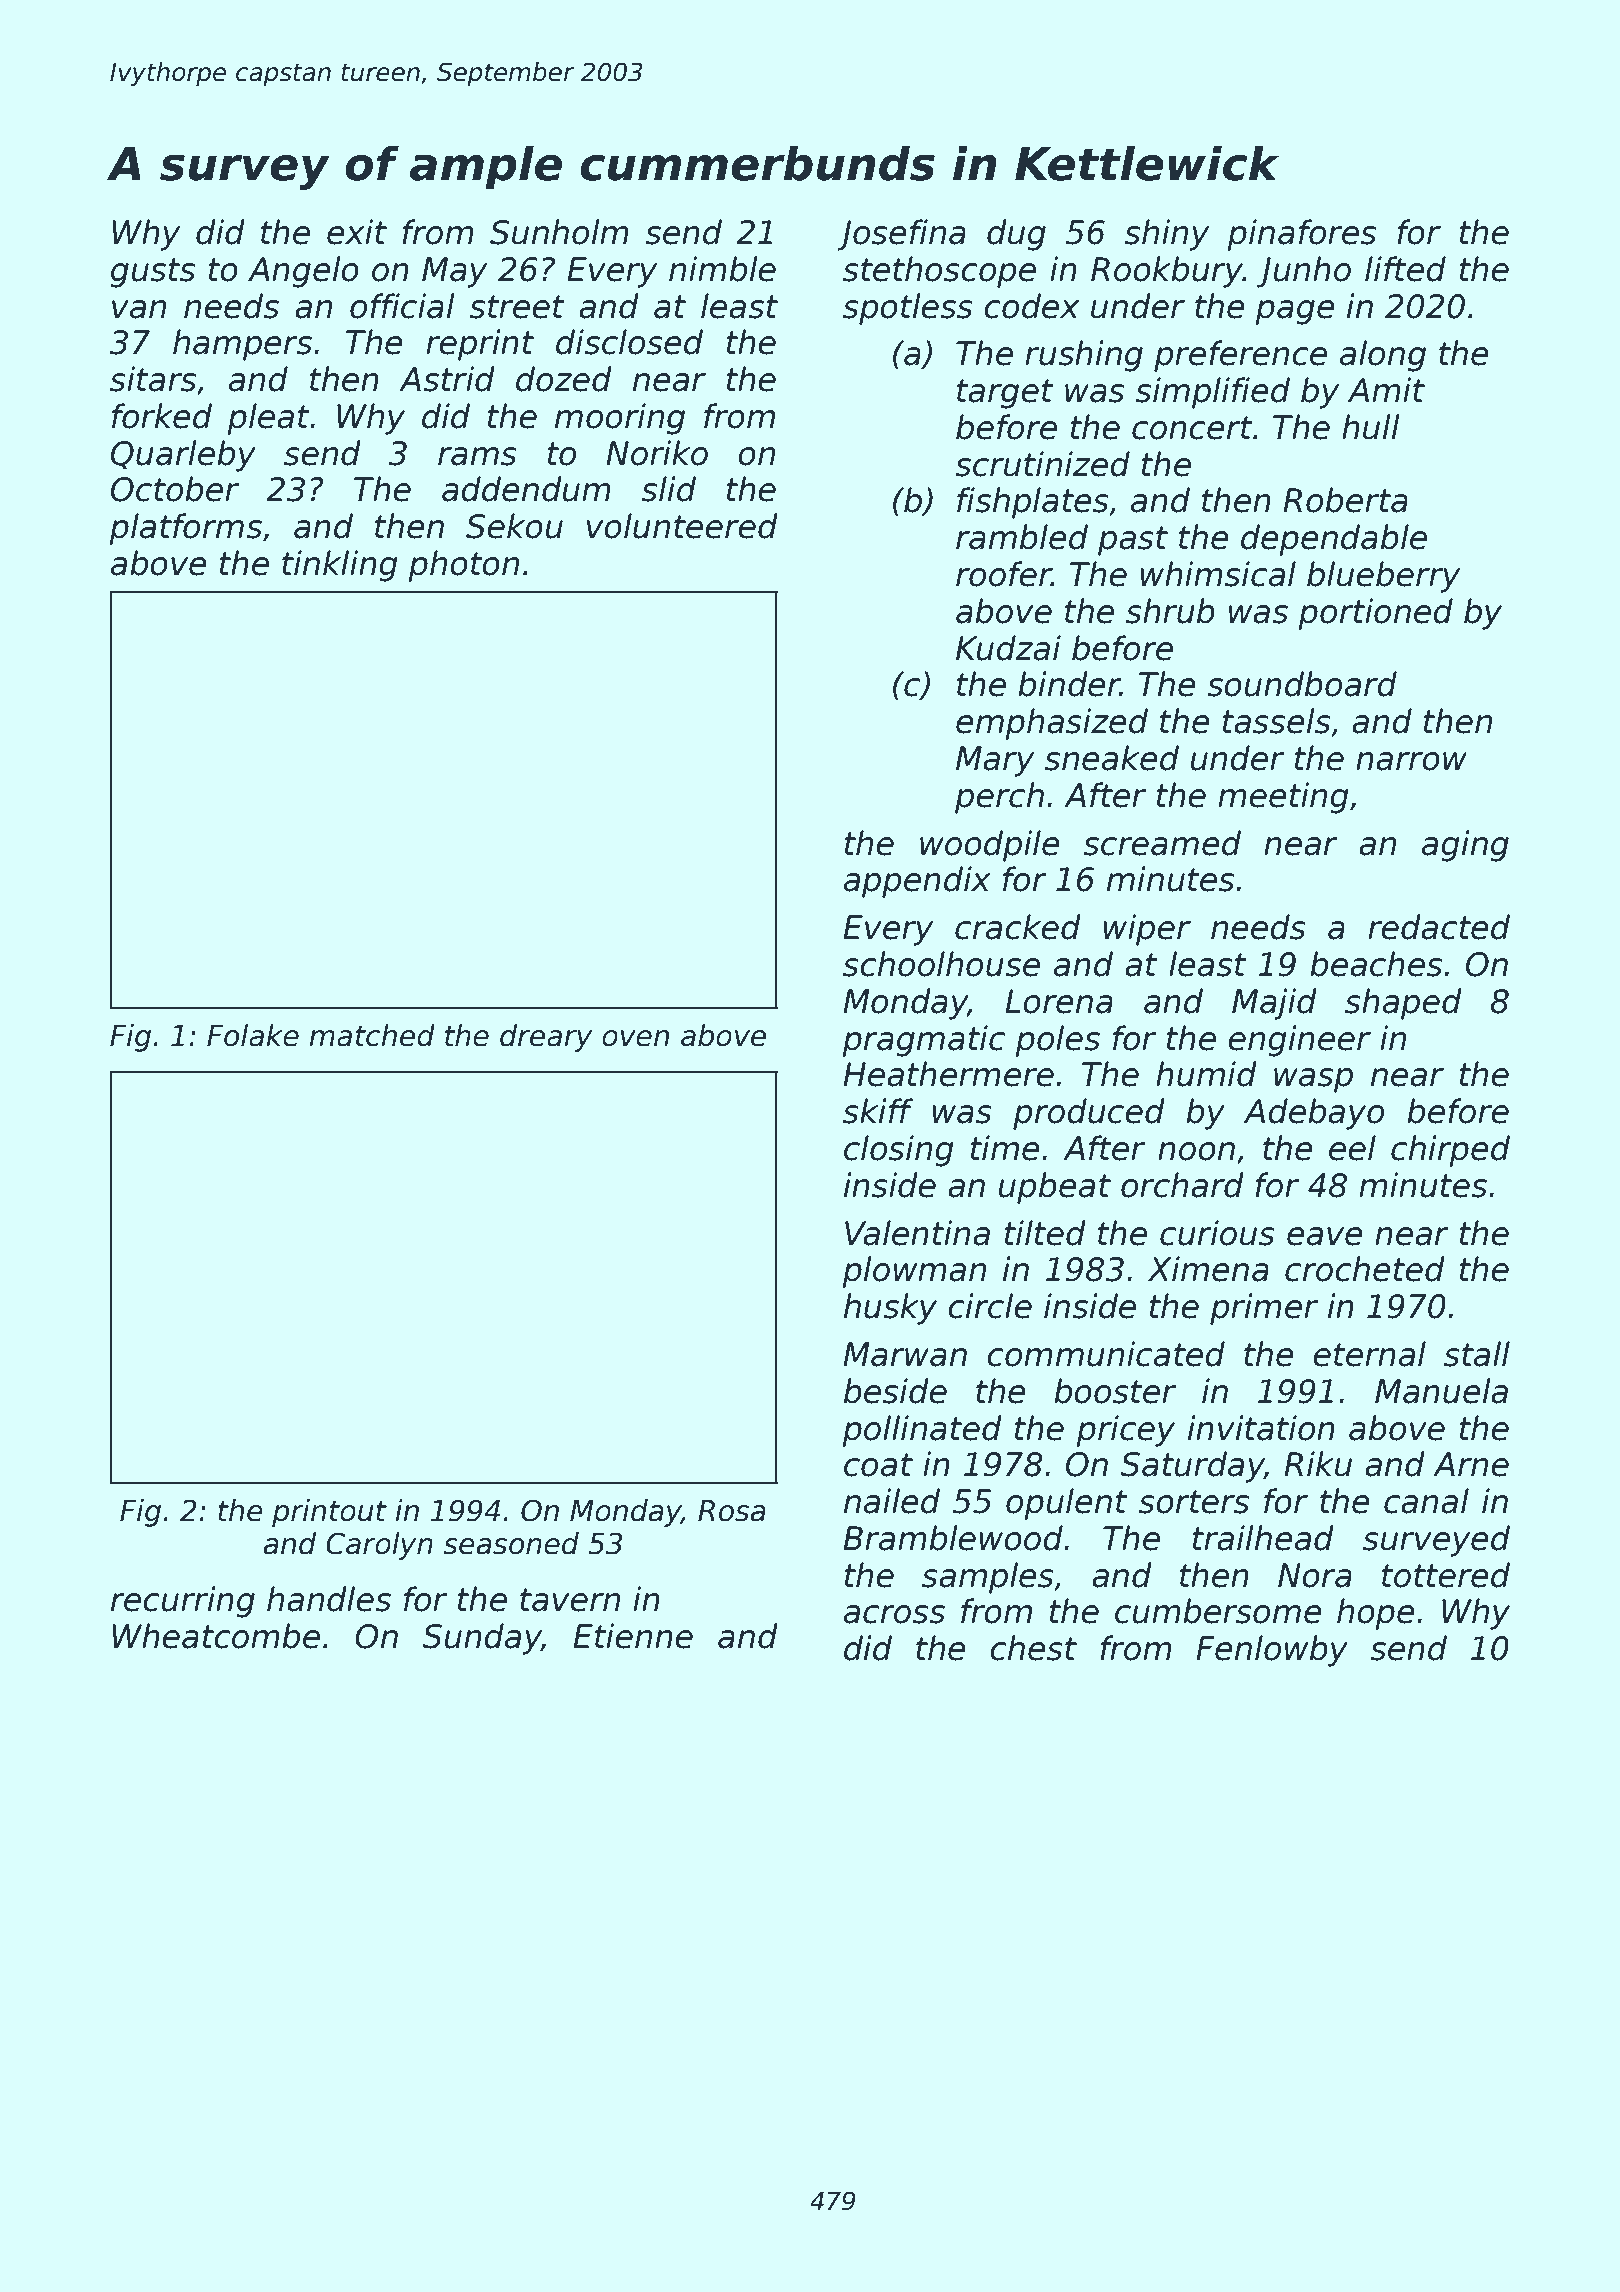  I want to click on tinkling, so click(340, 566).
